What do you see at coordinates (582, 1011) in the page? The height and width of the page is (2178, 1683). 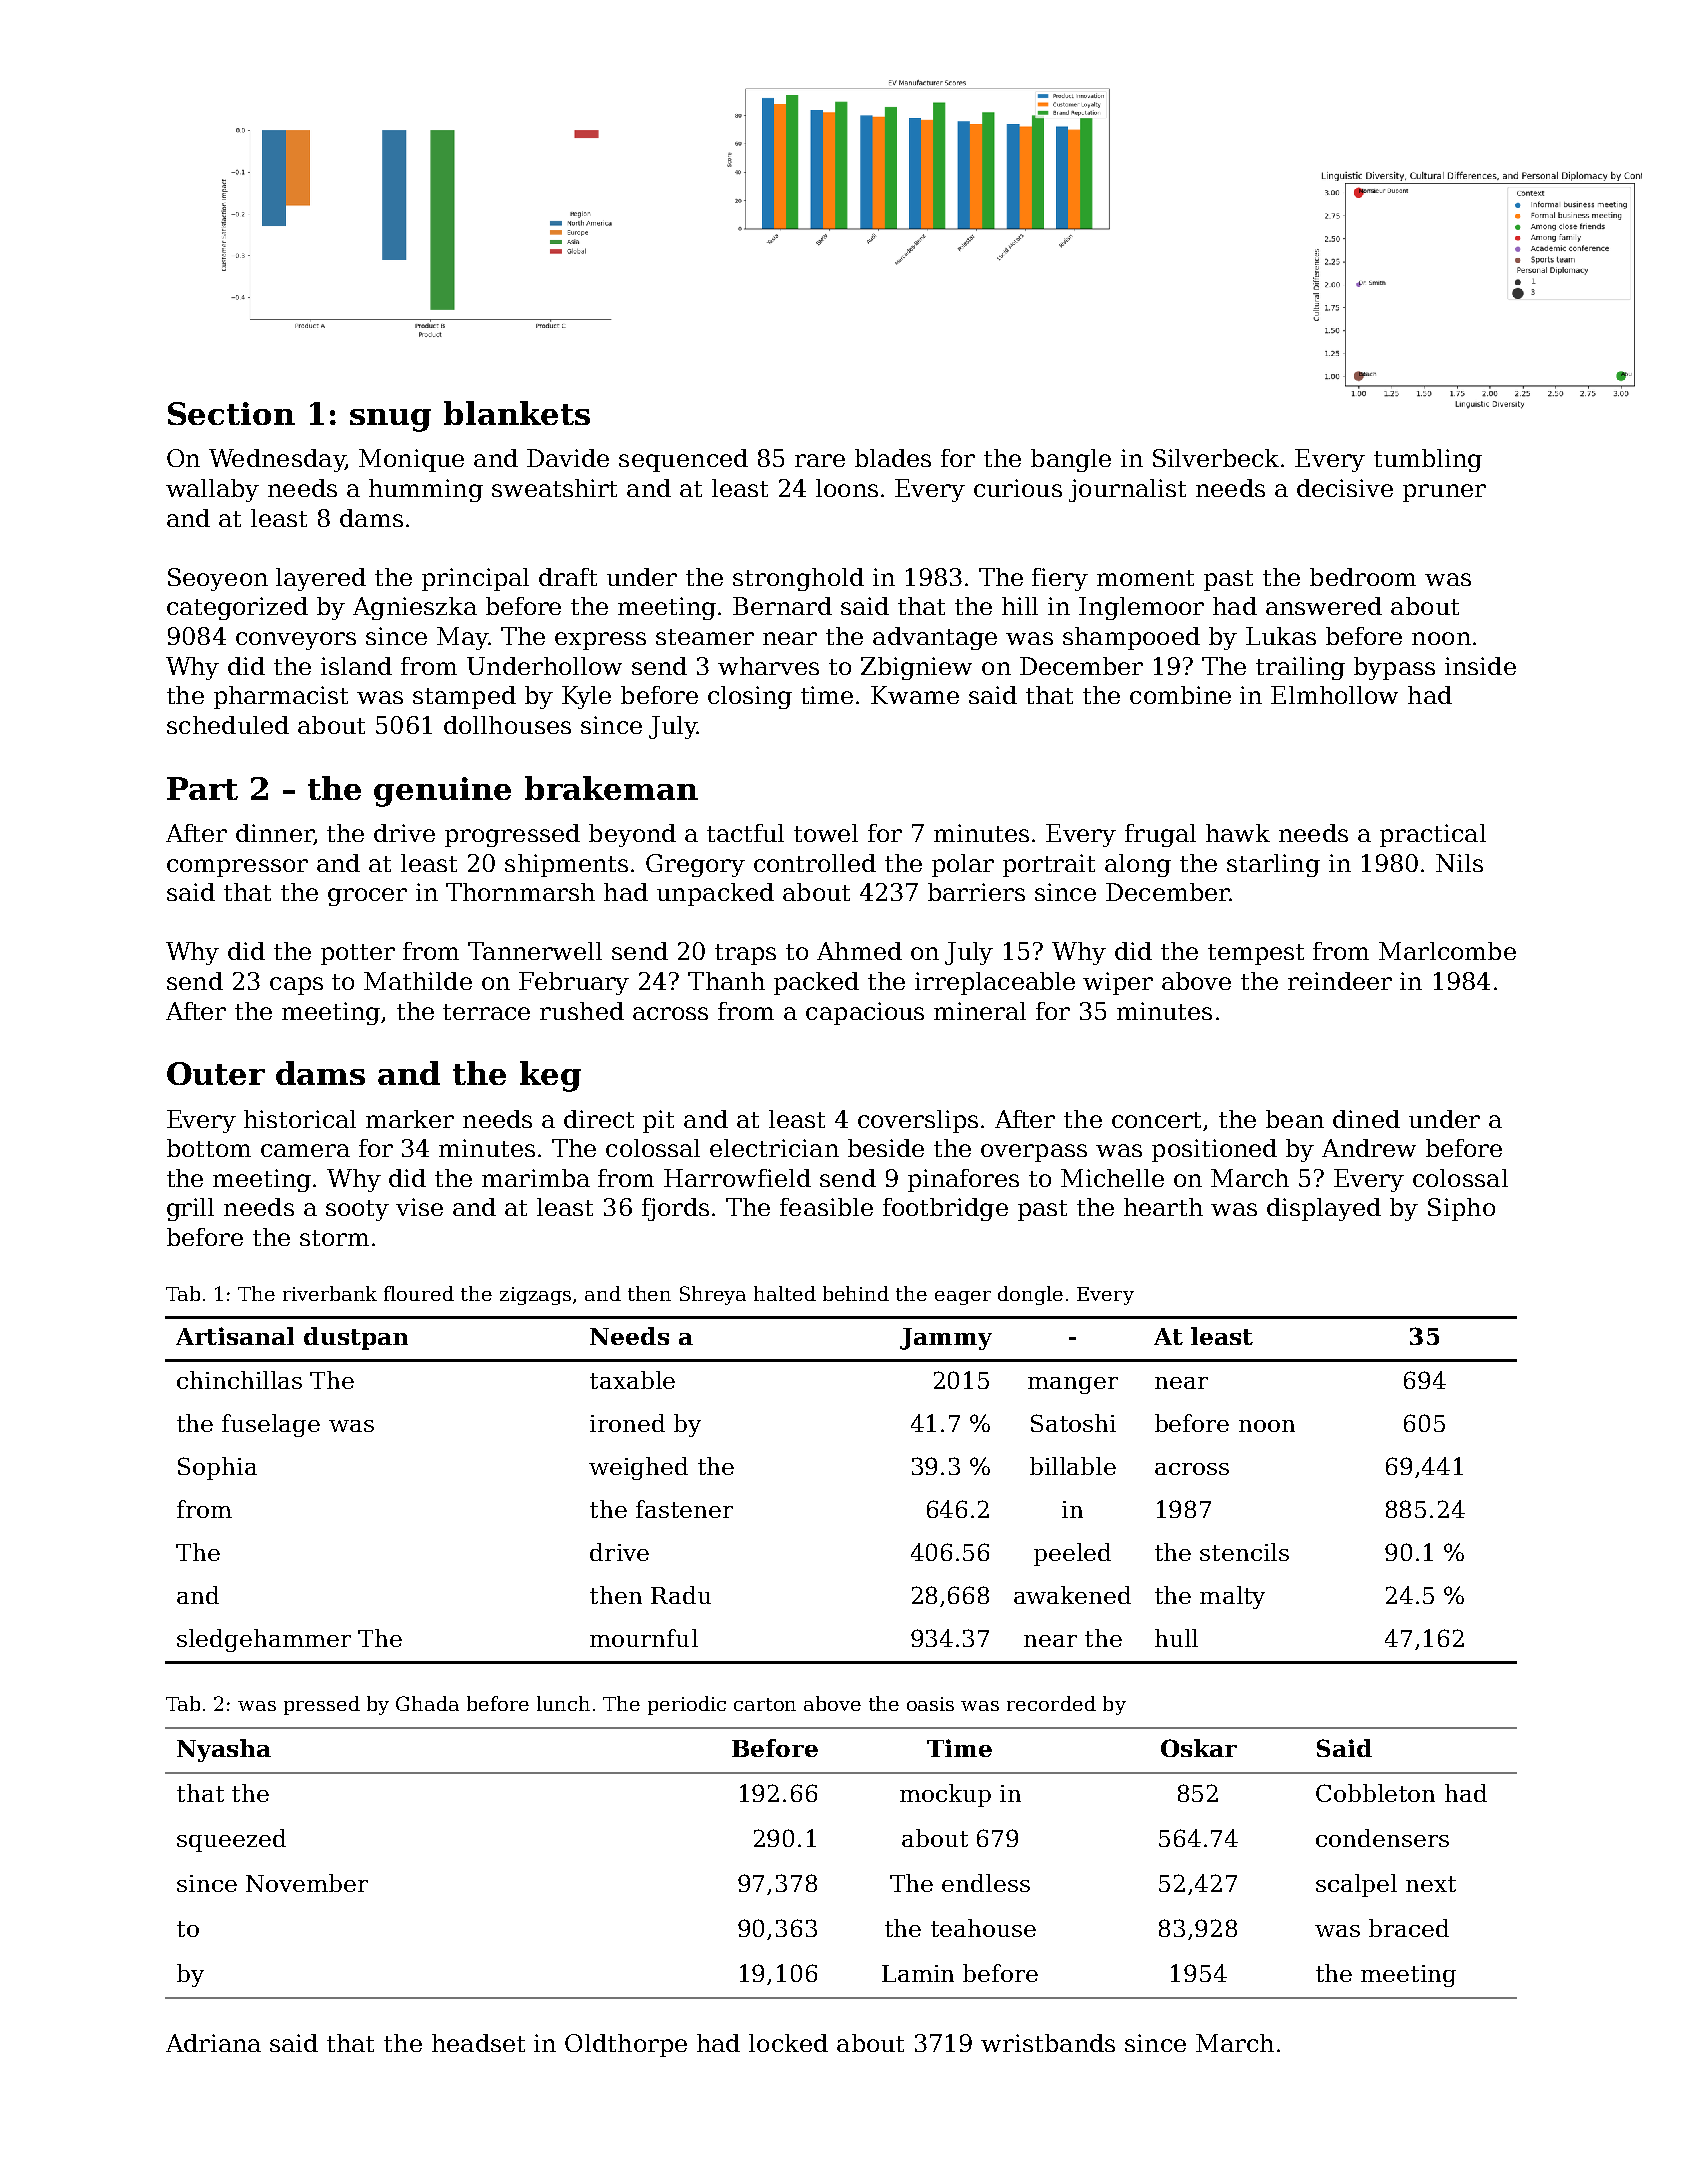 I see `rushed` at bounding box center [582, 1011].
